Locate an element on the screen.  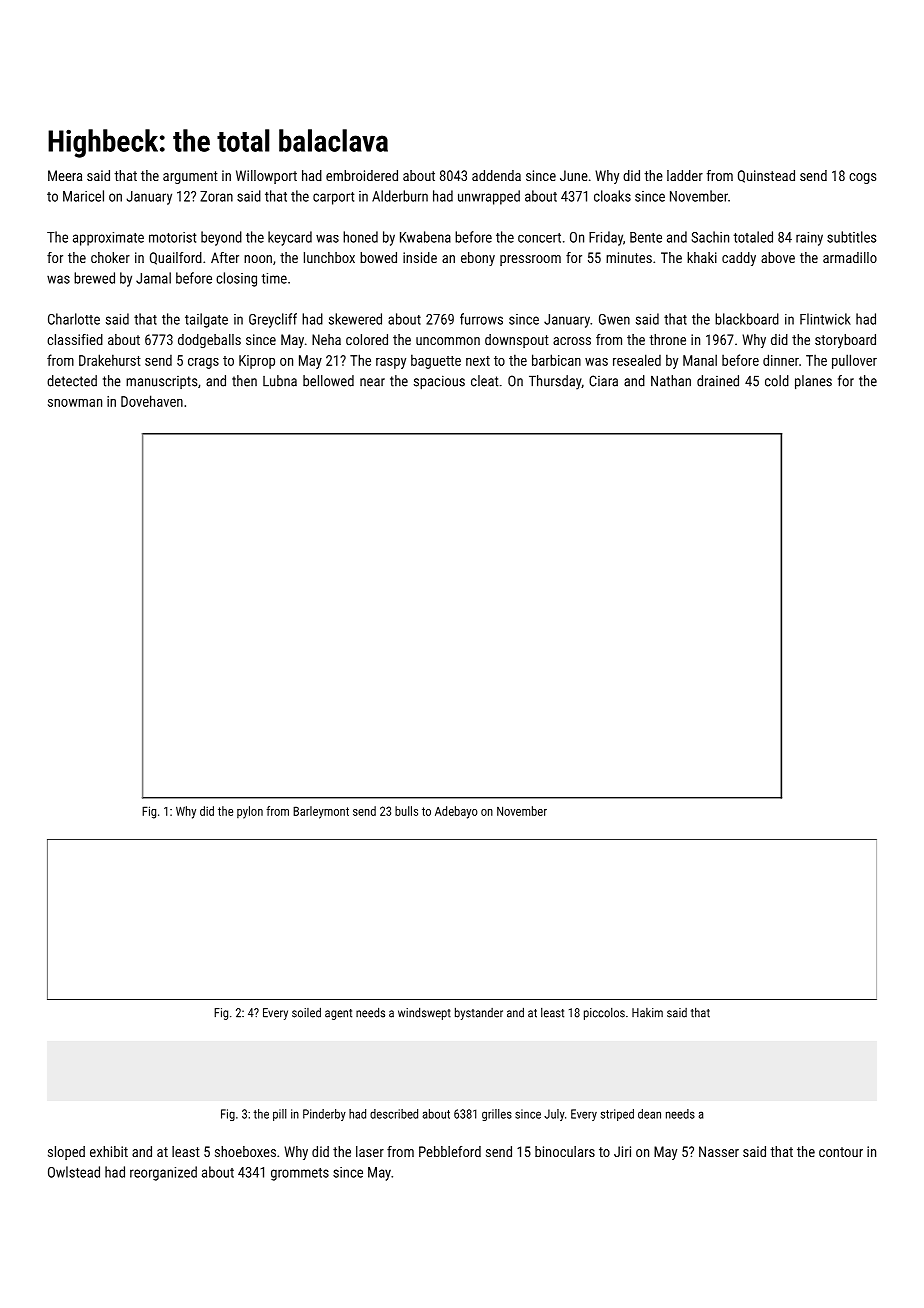
detected is located at coordinates (72, 381).
